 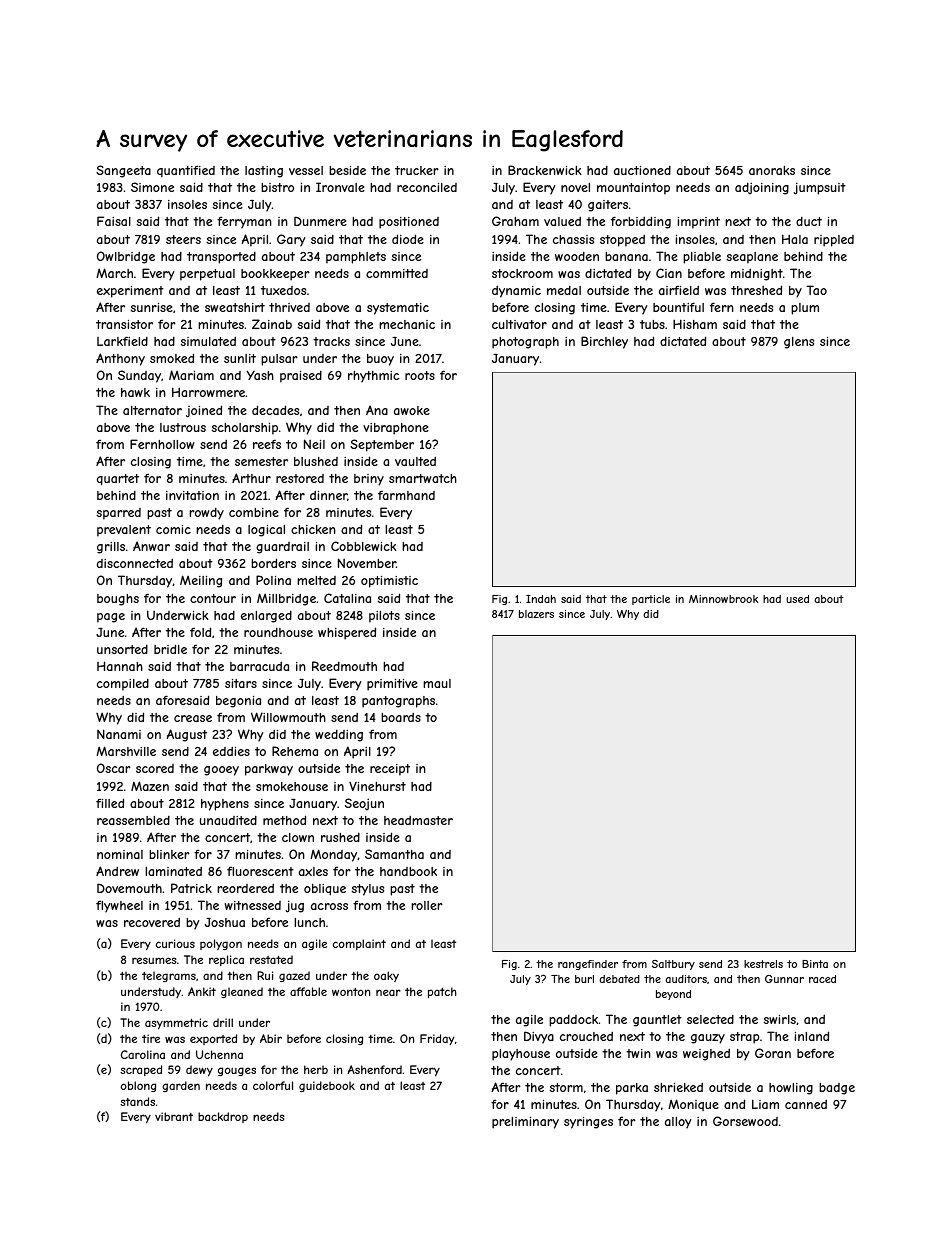 What do you see at coordinates (784, 979) in the screenshot?
I see `Gunnar` at bounding box center [784, 979].
